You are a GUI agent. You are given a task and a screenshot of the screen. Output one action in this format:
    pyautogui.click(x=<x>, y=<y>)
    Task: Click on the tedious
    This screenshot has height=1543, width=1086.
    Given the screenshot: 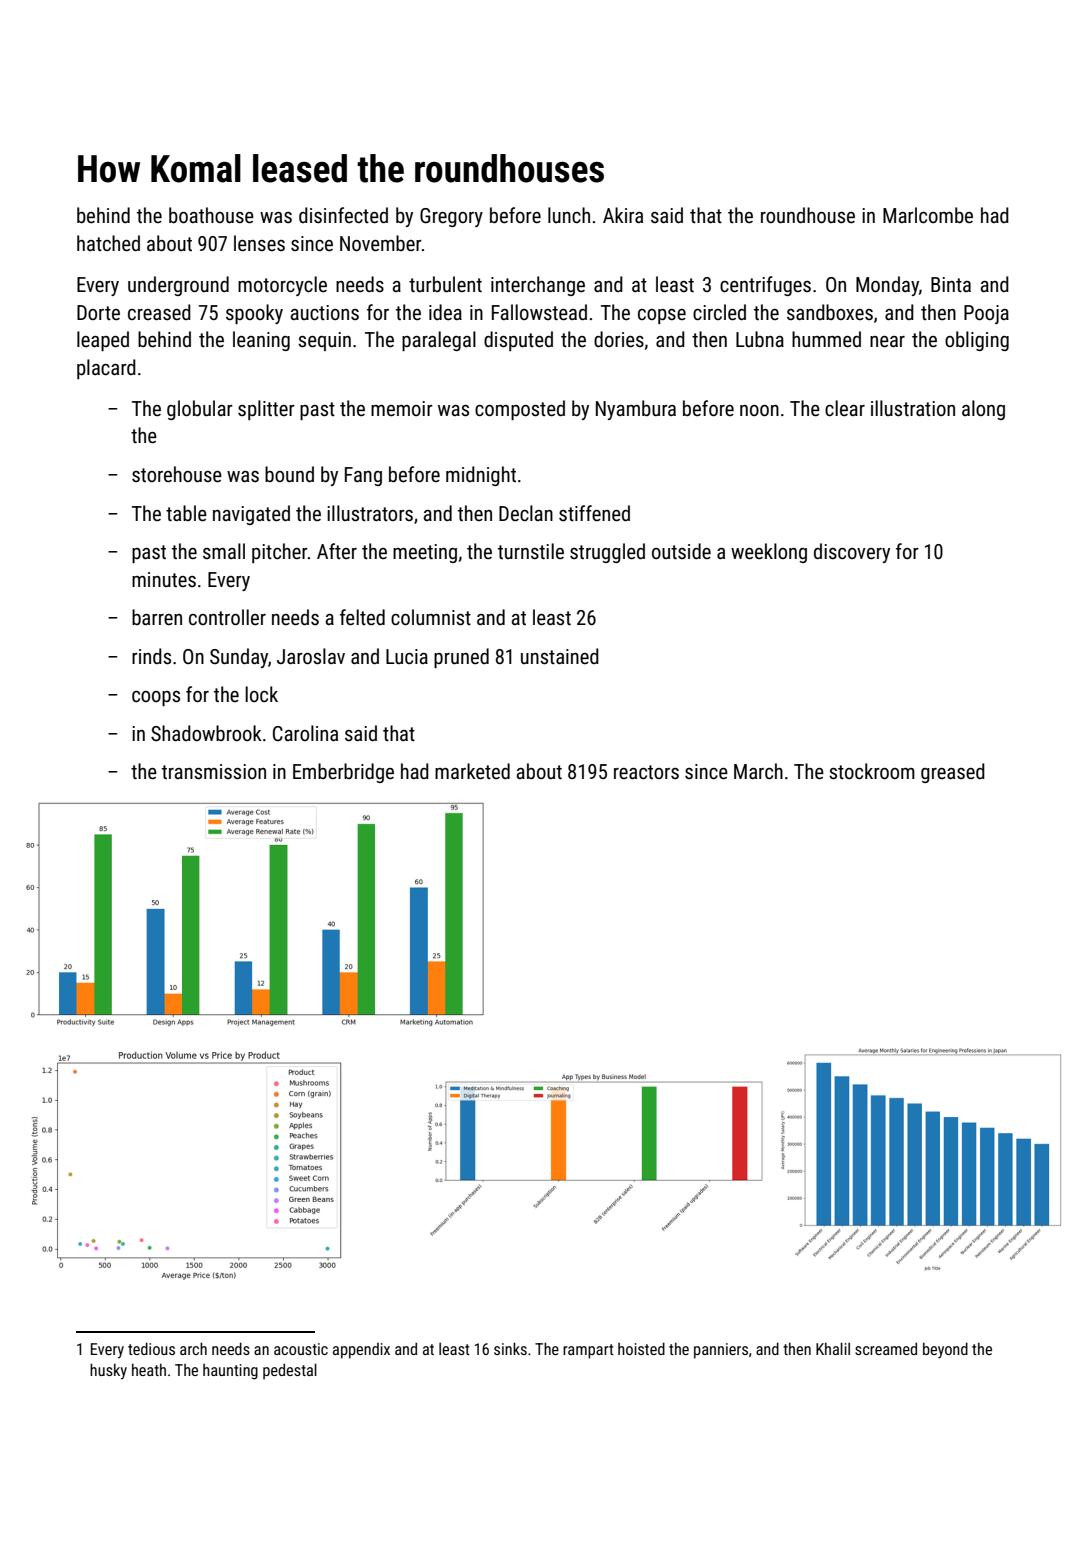 What is the action you would take?
    pyautogui.click(x=151, y=1348)
